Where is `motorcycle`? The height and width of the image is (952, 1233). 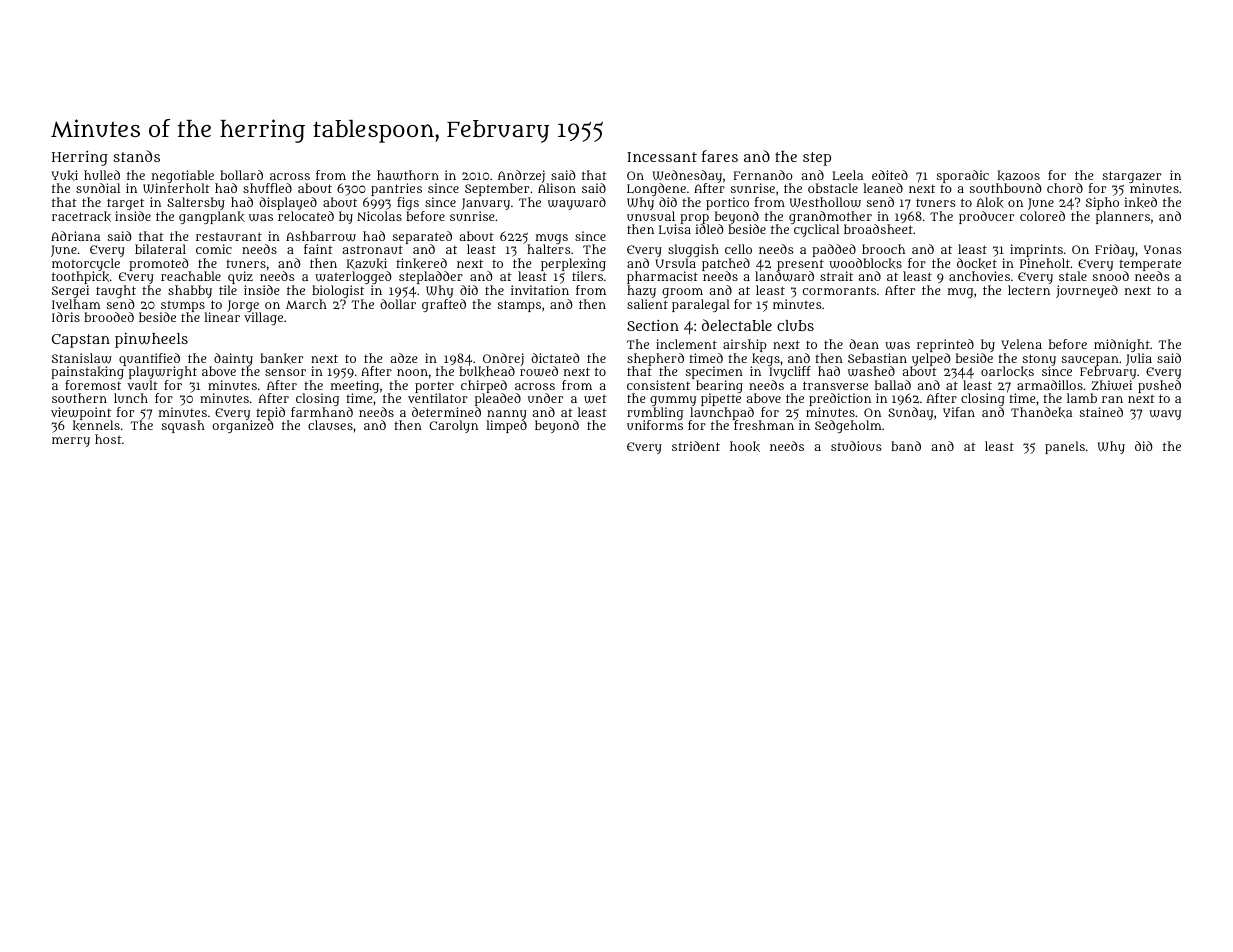
motorcycle is located at coordinates (86, 265).
